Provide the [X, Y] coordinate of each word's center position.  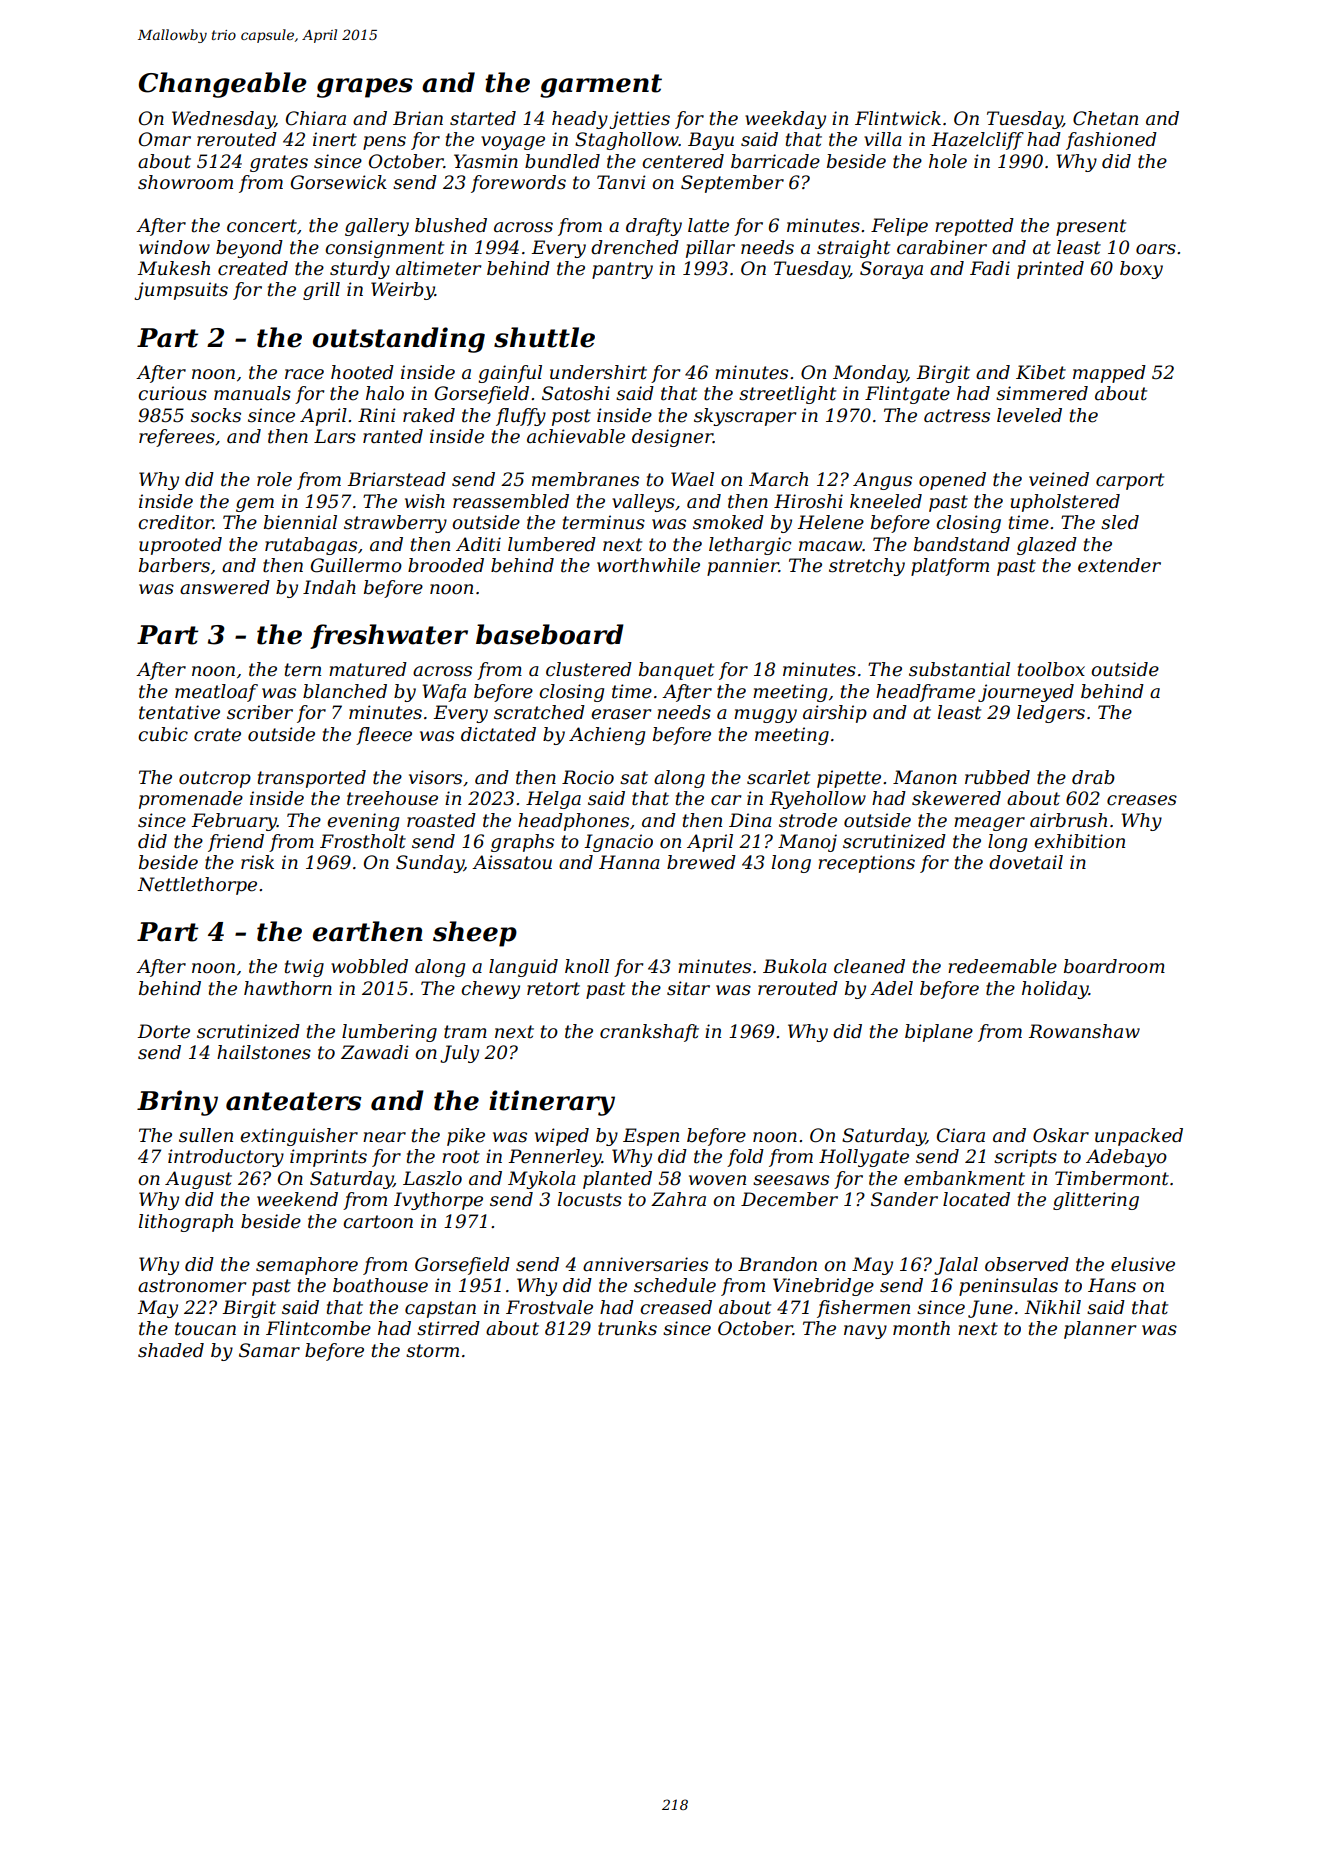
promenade [191, 800]
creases [1142, 800]
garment [601, 86]
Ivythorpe [438, 1201]
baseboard [550, 634]
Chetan [1105, 118]
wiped [562, 1137]
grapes [365, 88]
